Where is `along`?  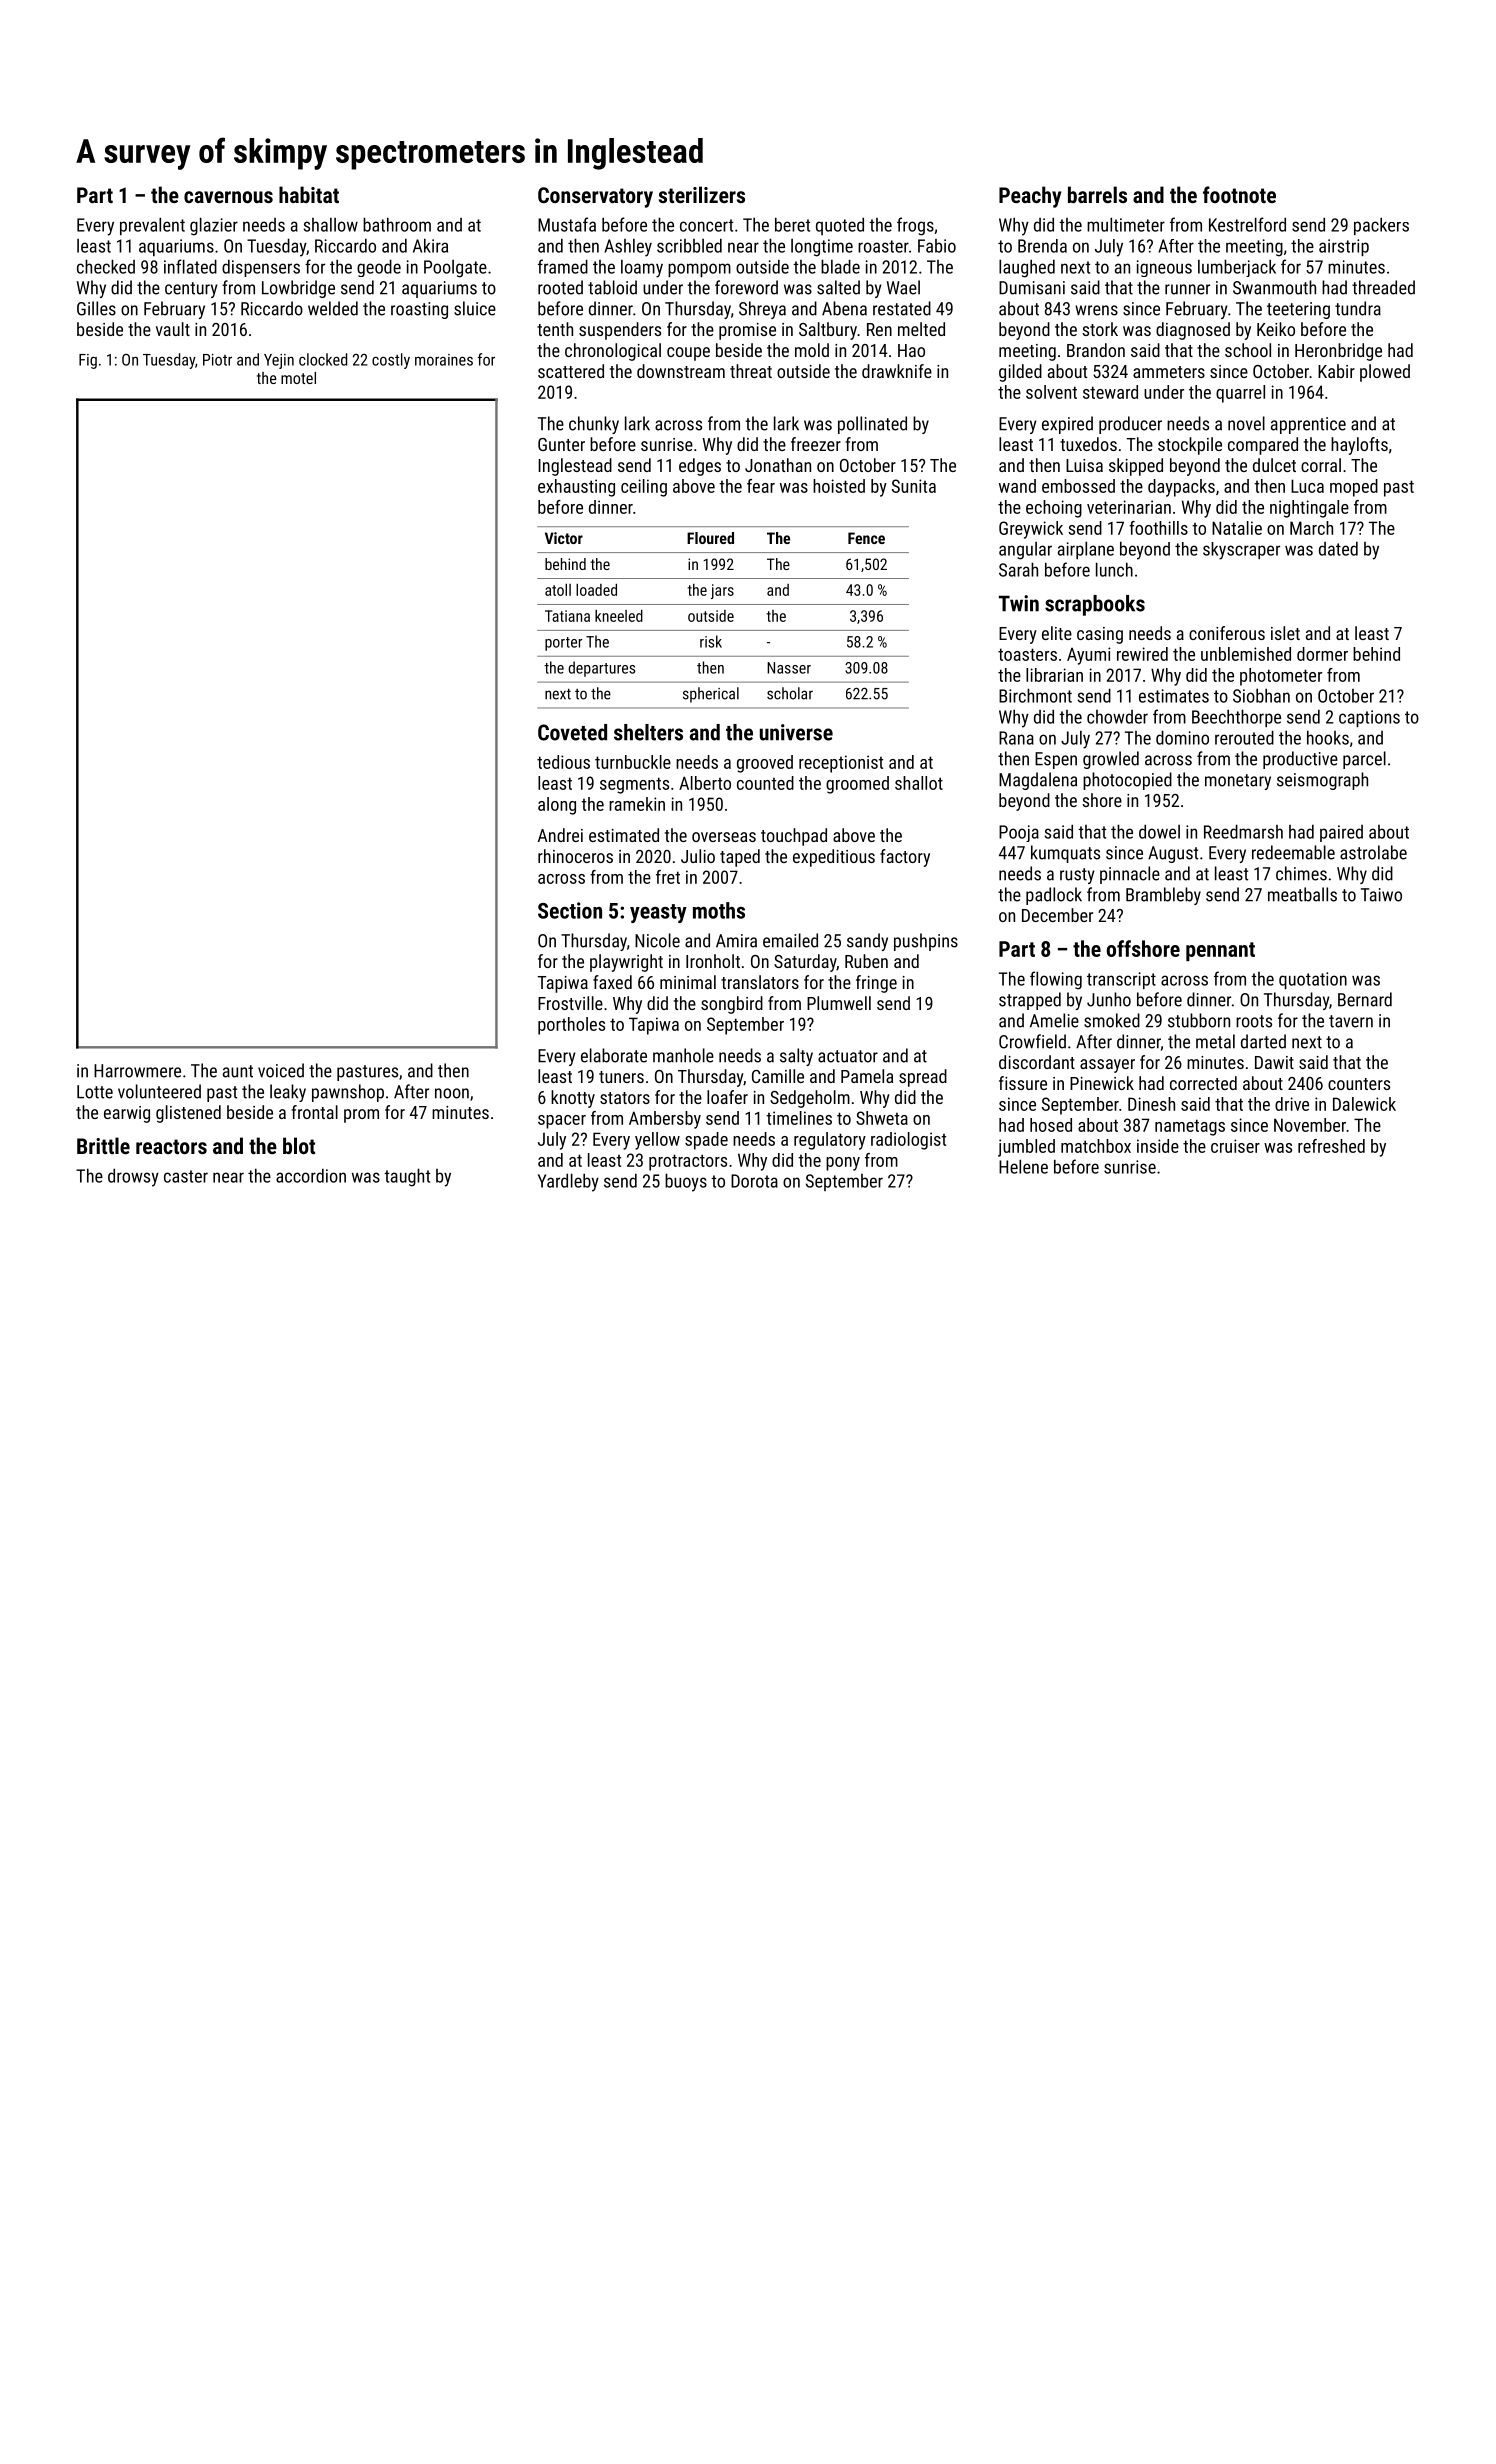
along is located at coordinates (557, 806).
